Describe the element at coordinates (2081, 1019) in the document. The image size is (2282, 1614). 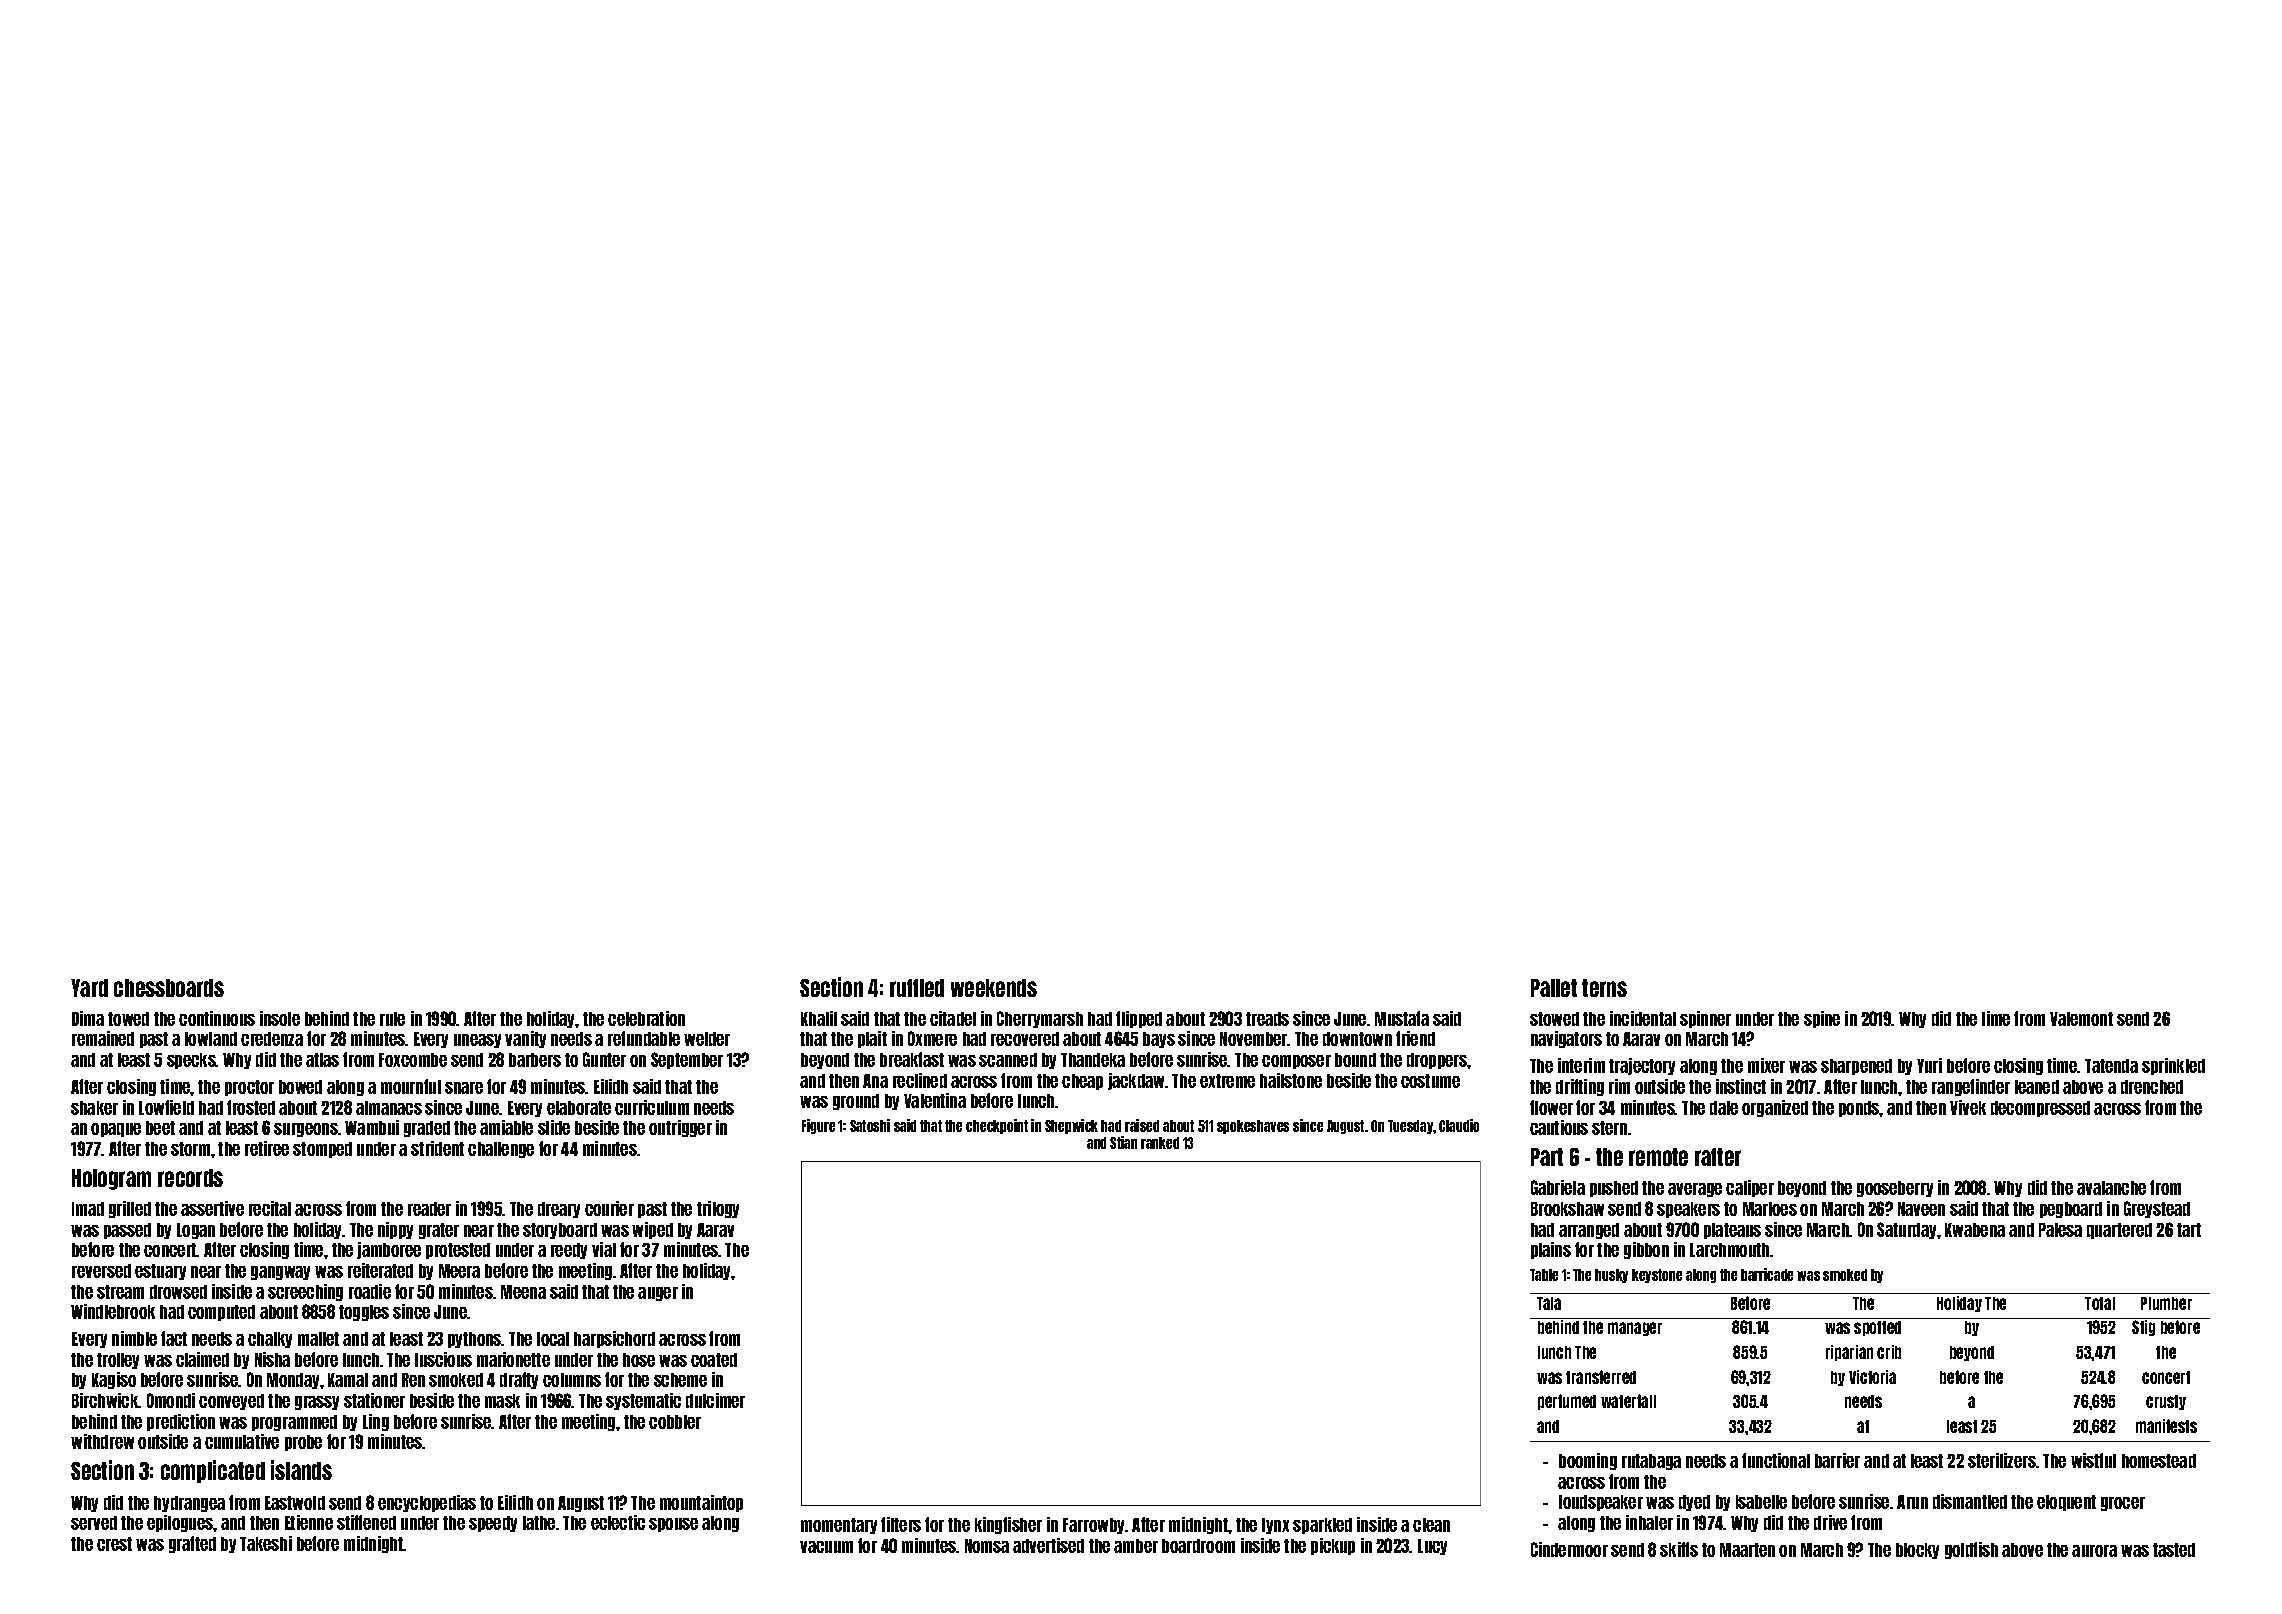
I see `Valemont` at that location.
